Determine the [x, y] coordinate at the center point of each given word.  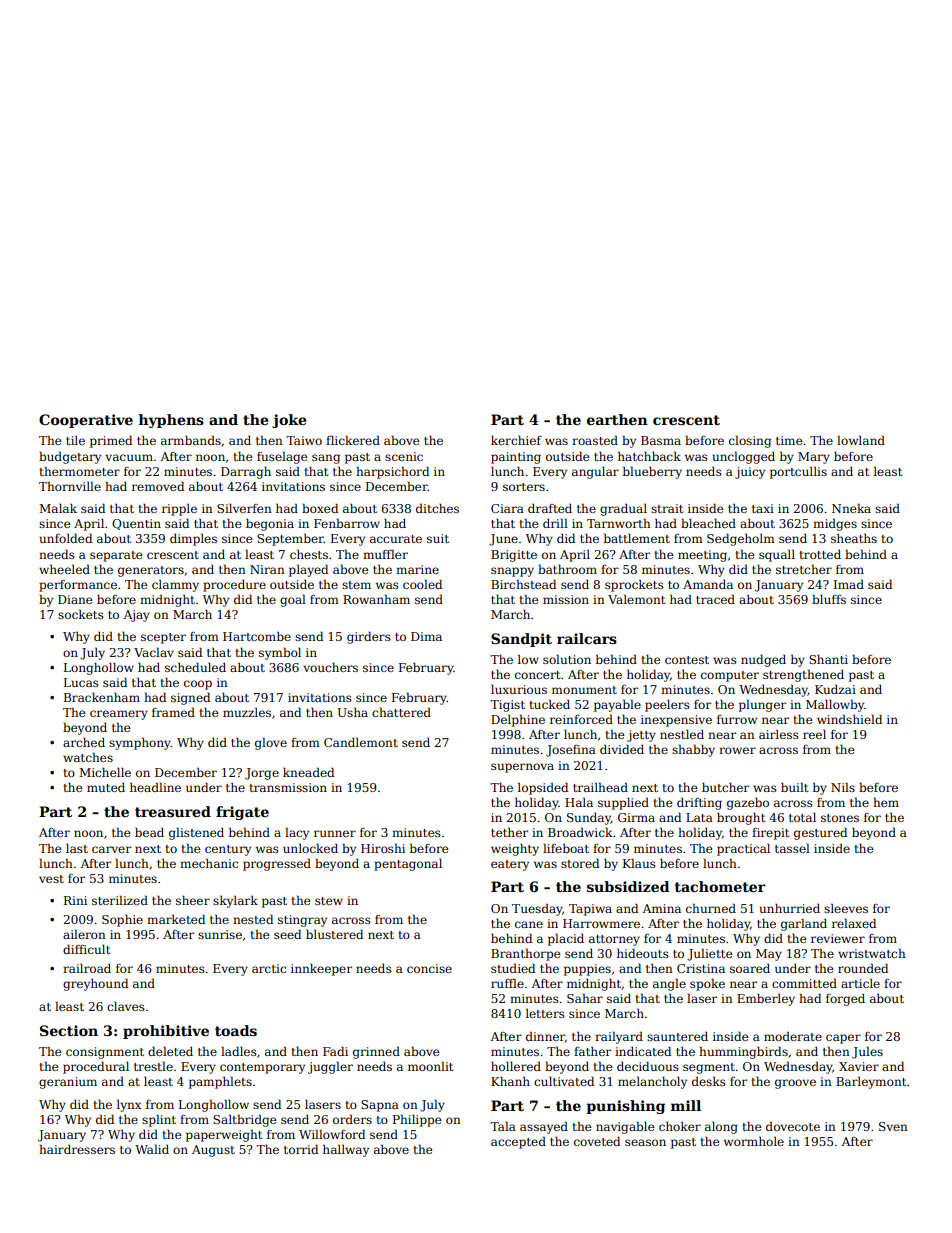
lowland [861, 440]
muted [106, 787]
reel [814, 734]
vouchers [330, 667]
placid [566, 939]
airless [779, 734]
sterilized [120, 900]
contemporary [262, 1068]
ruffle [507, 983]
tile [75, 440]
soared [750, 968]
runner [335, 833]
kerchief [516, 440]
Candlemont [361, 742]
